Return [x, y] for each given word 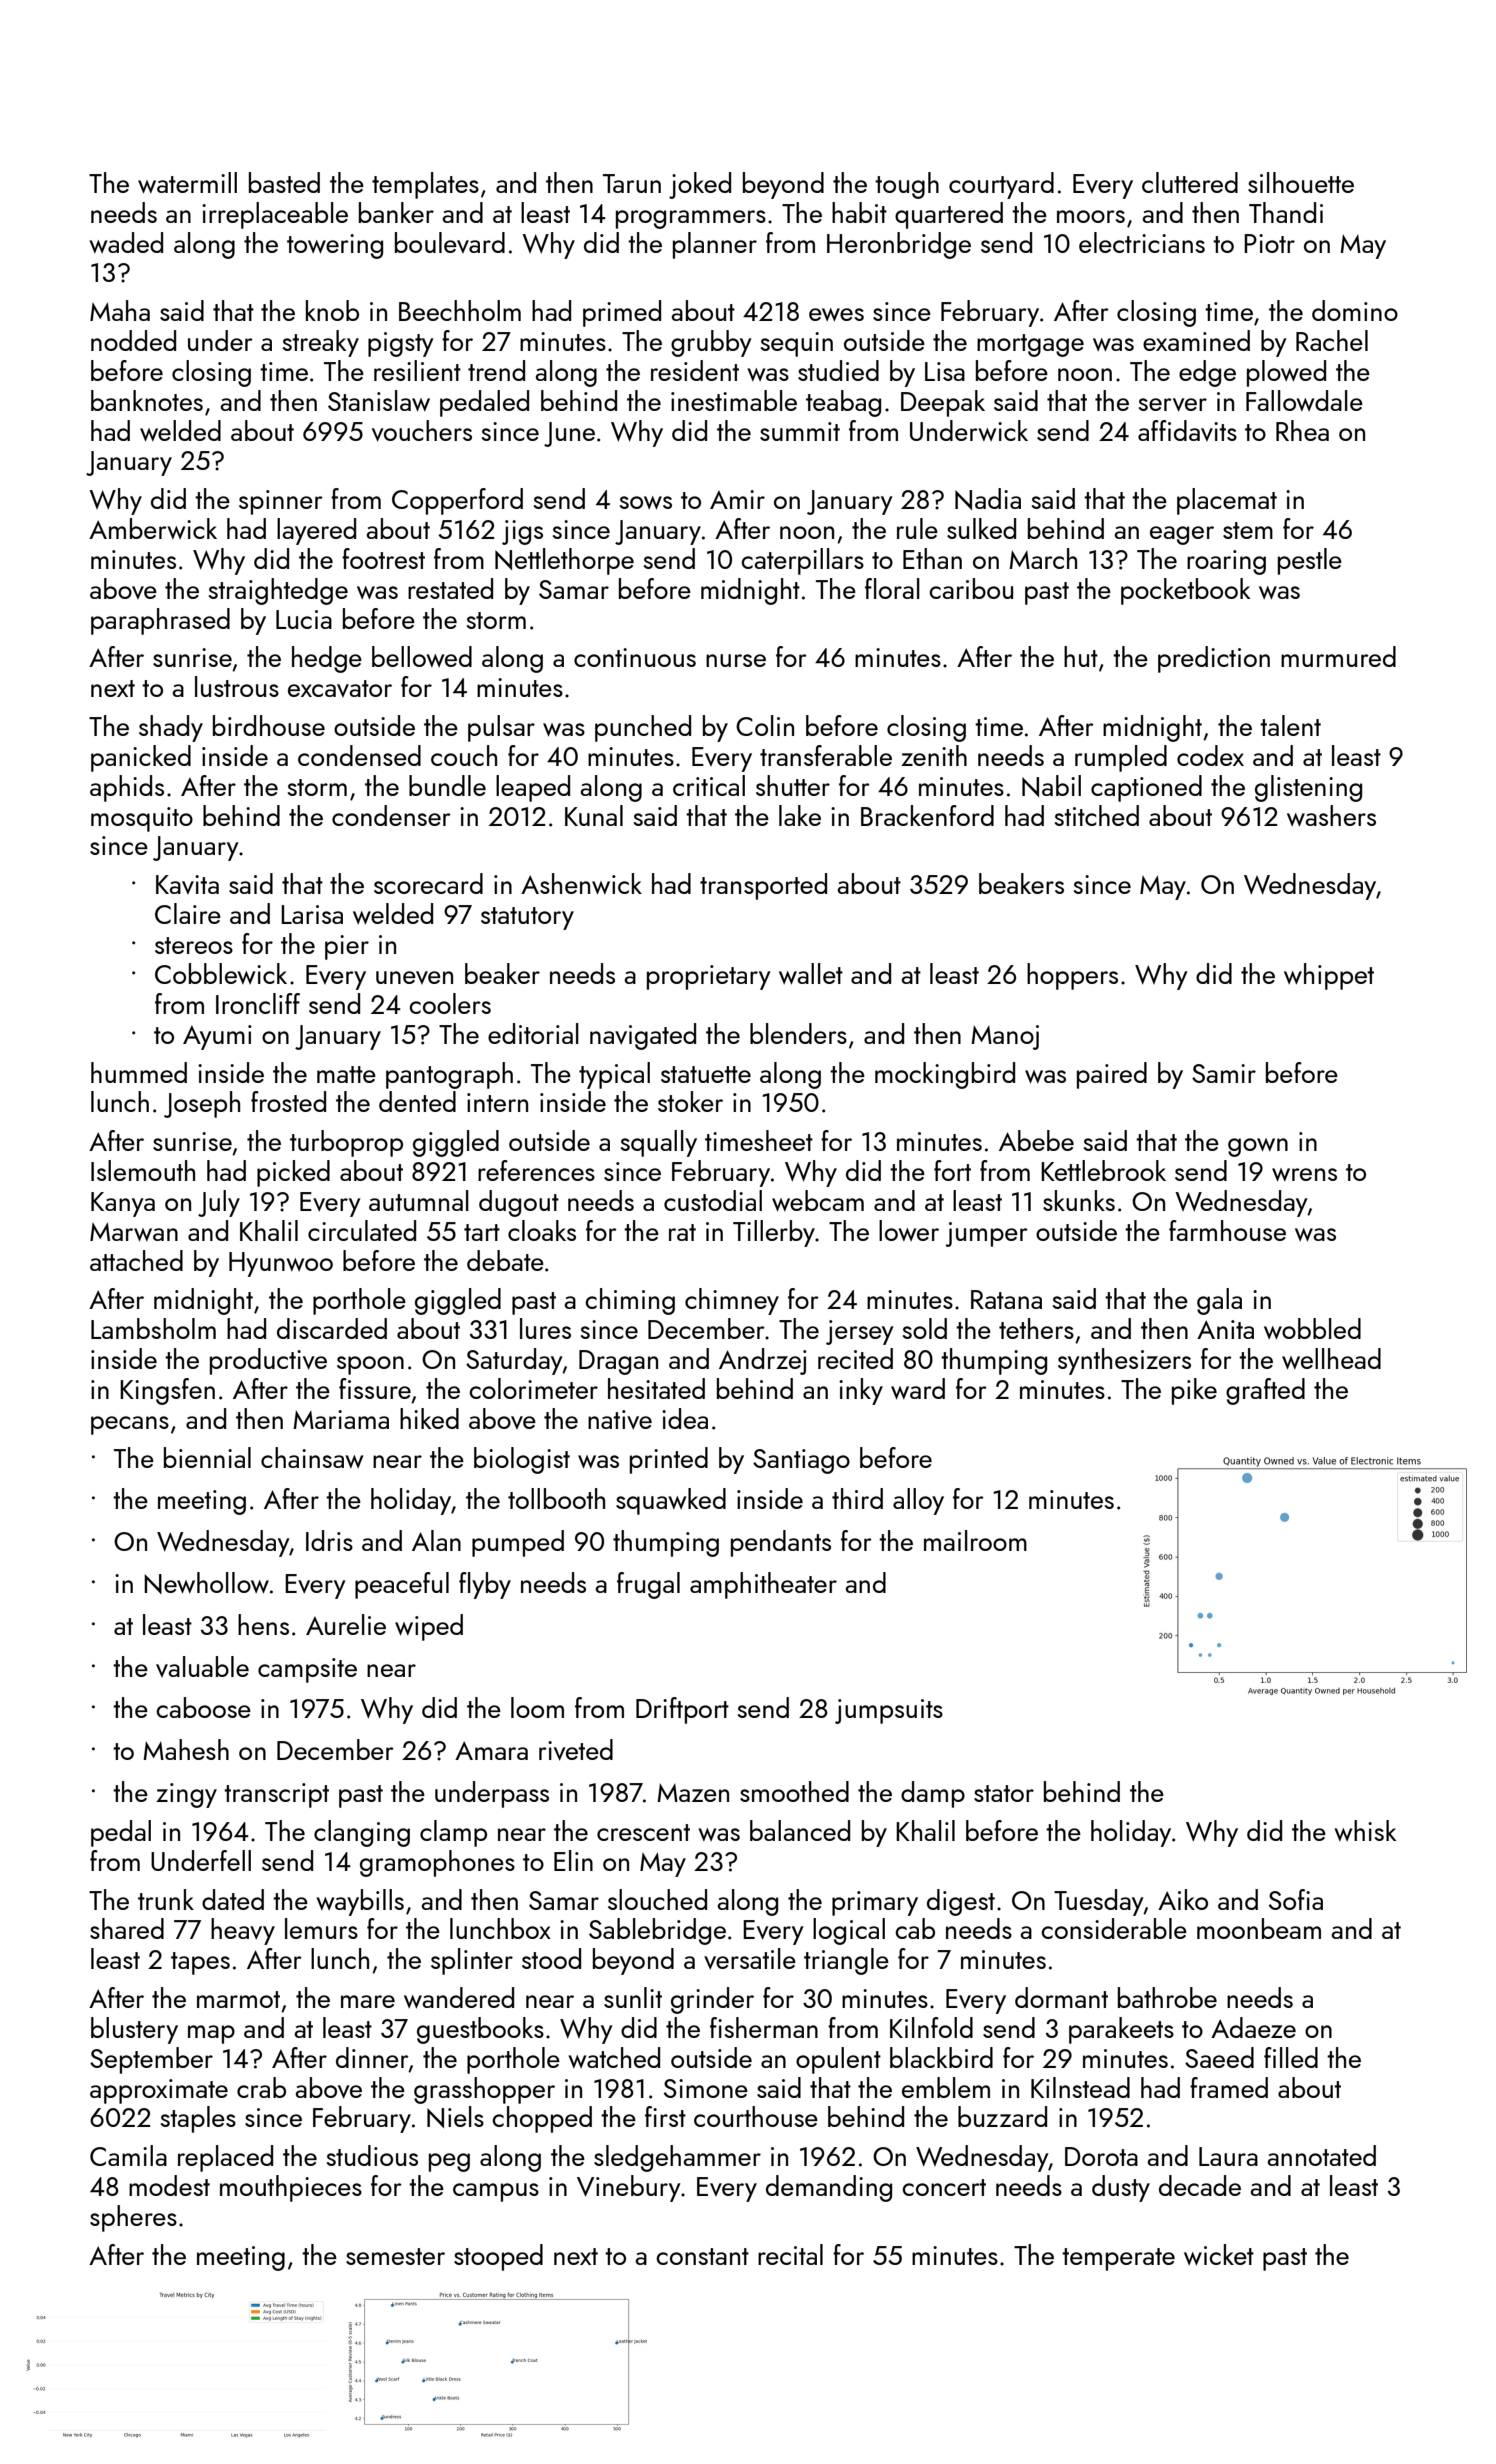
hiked [429, 1418]
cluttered [1190, 182]
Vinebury [629, 2188]
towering [335, 246]
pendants [781, 1543]
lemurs [321, 1928]
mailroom [975, 1540]
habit [859, 212]
